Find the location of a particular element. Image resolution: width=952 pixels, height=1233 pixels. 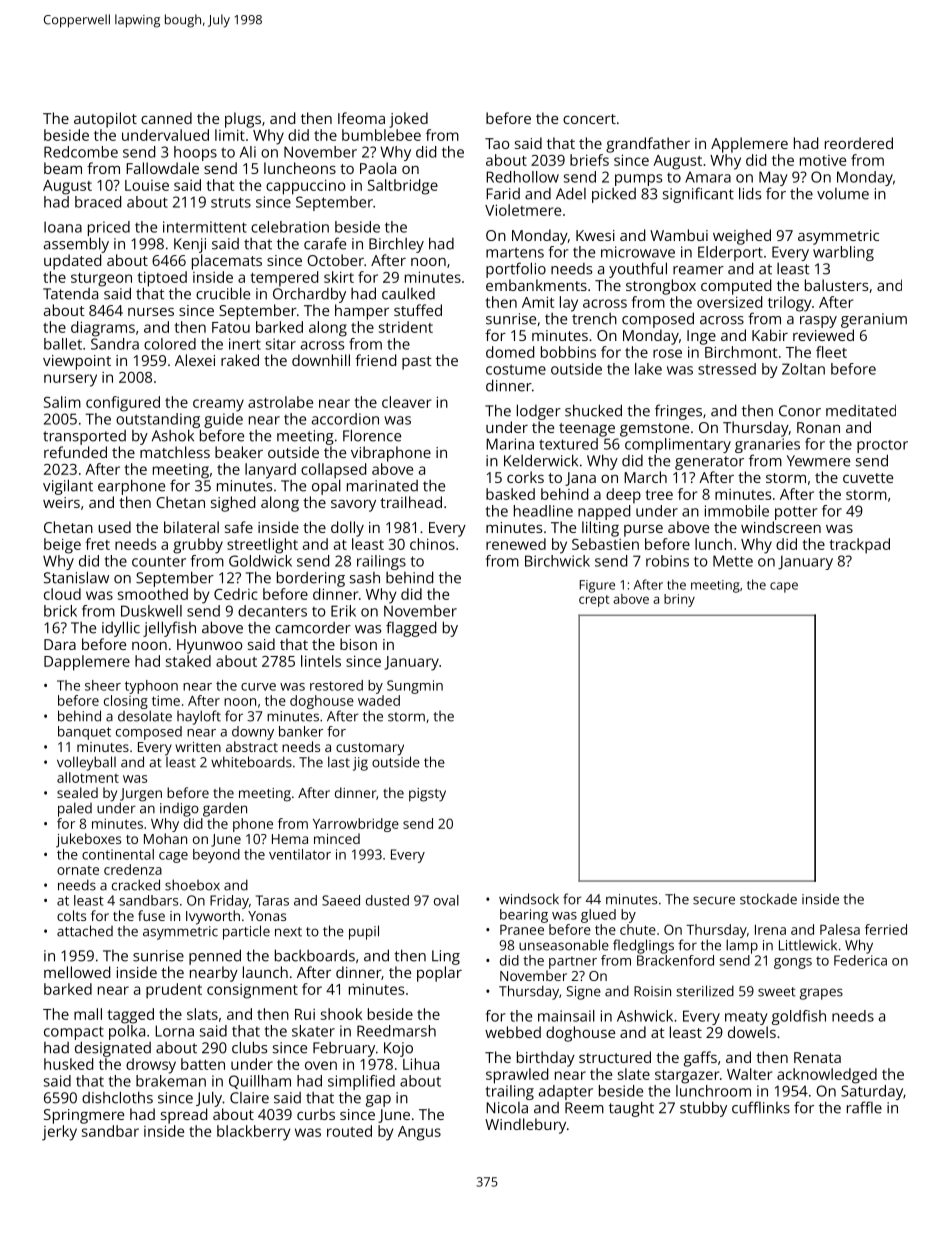

beam is located at coordinates (63, 168).
